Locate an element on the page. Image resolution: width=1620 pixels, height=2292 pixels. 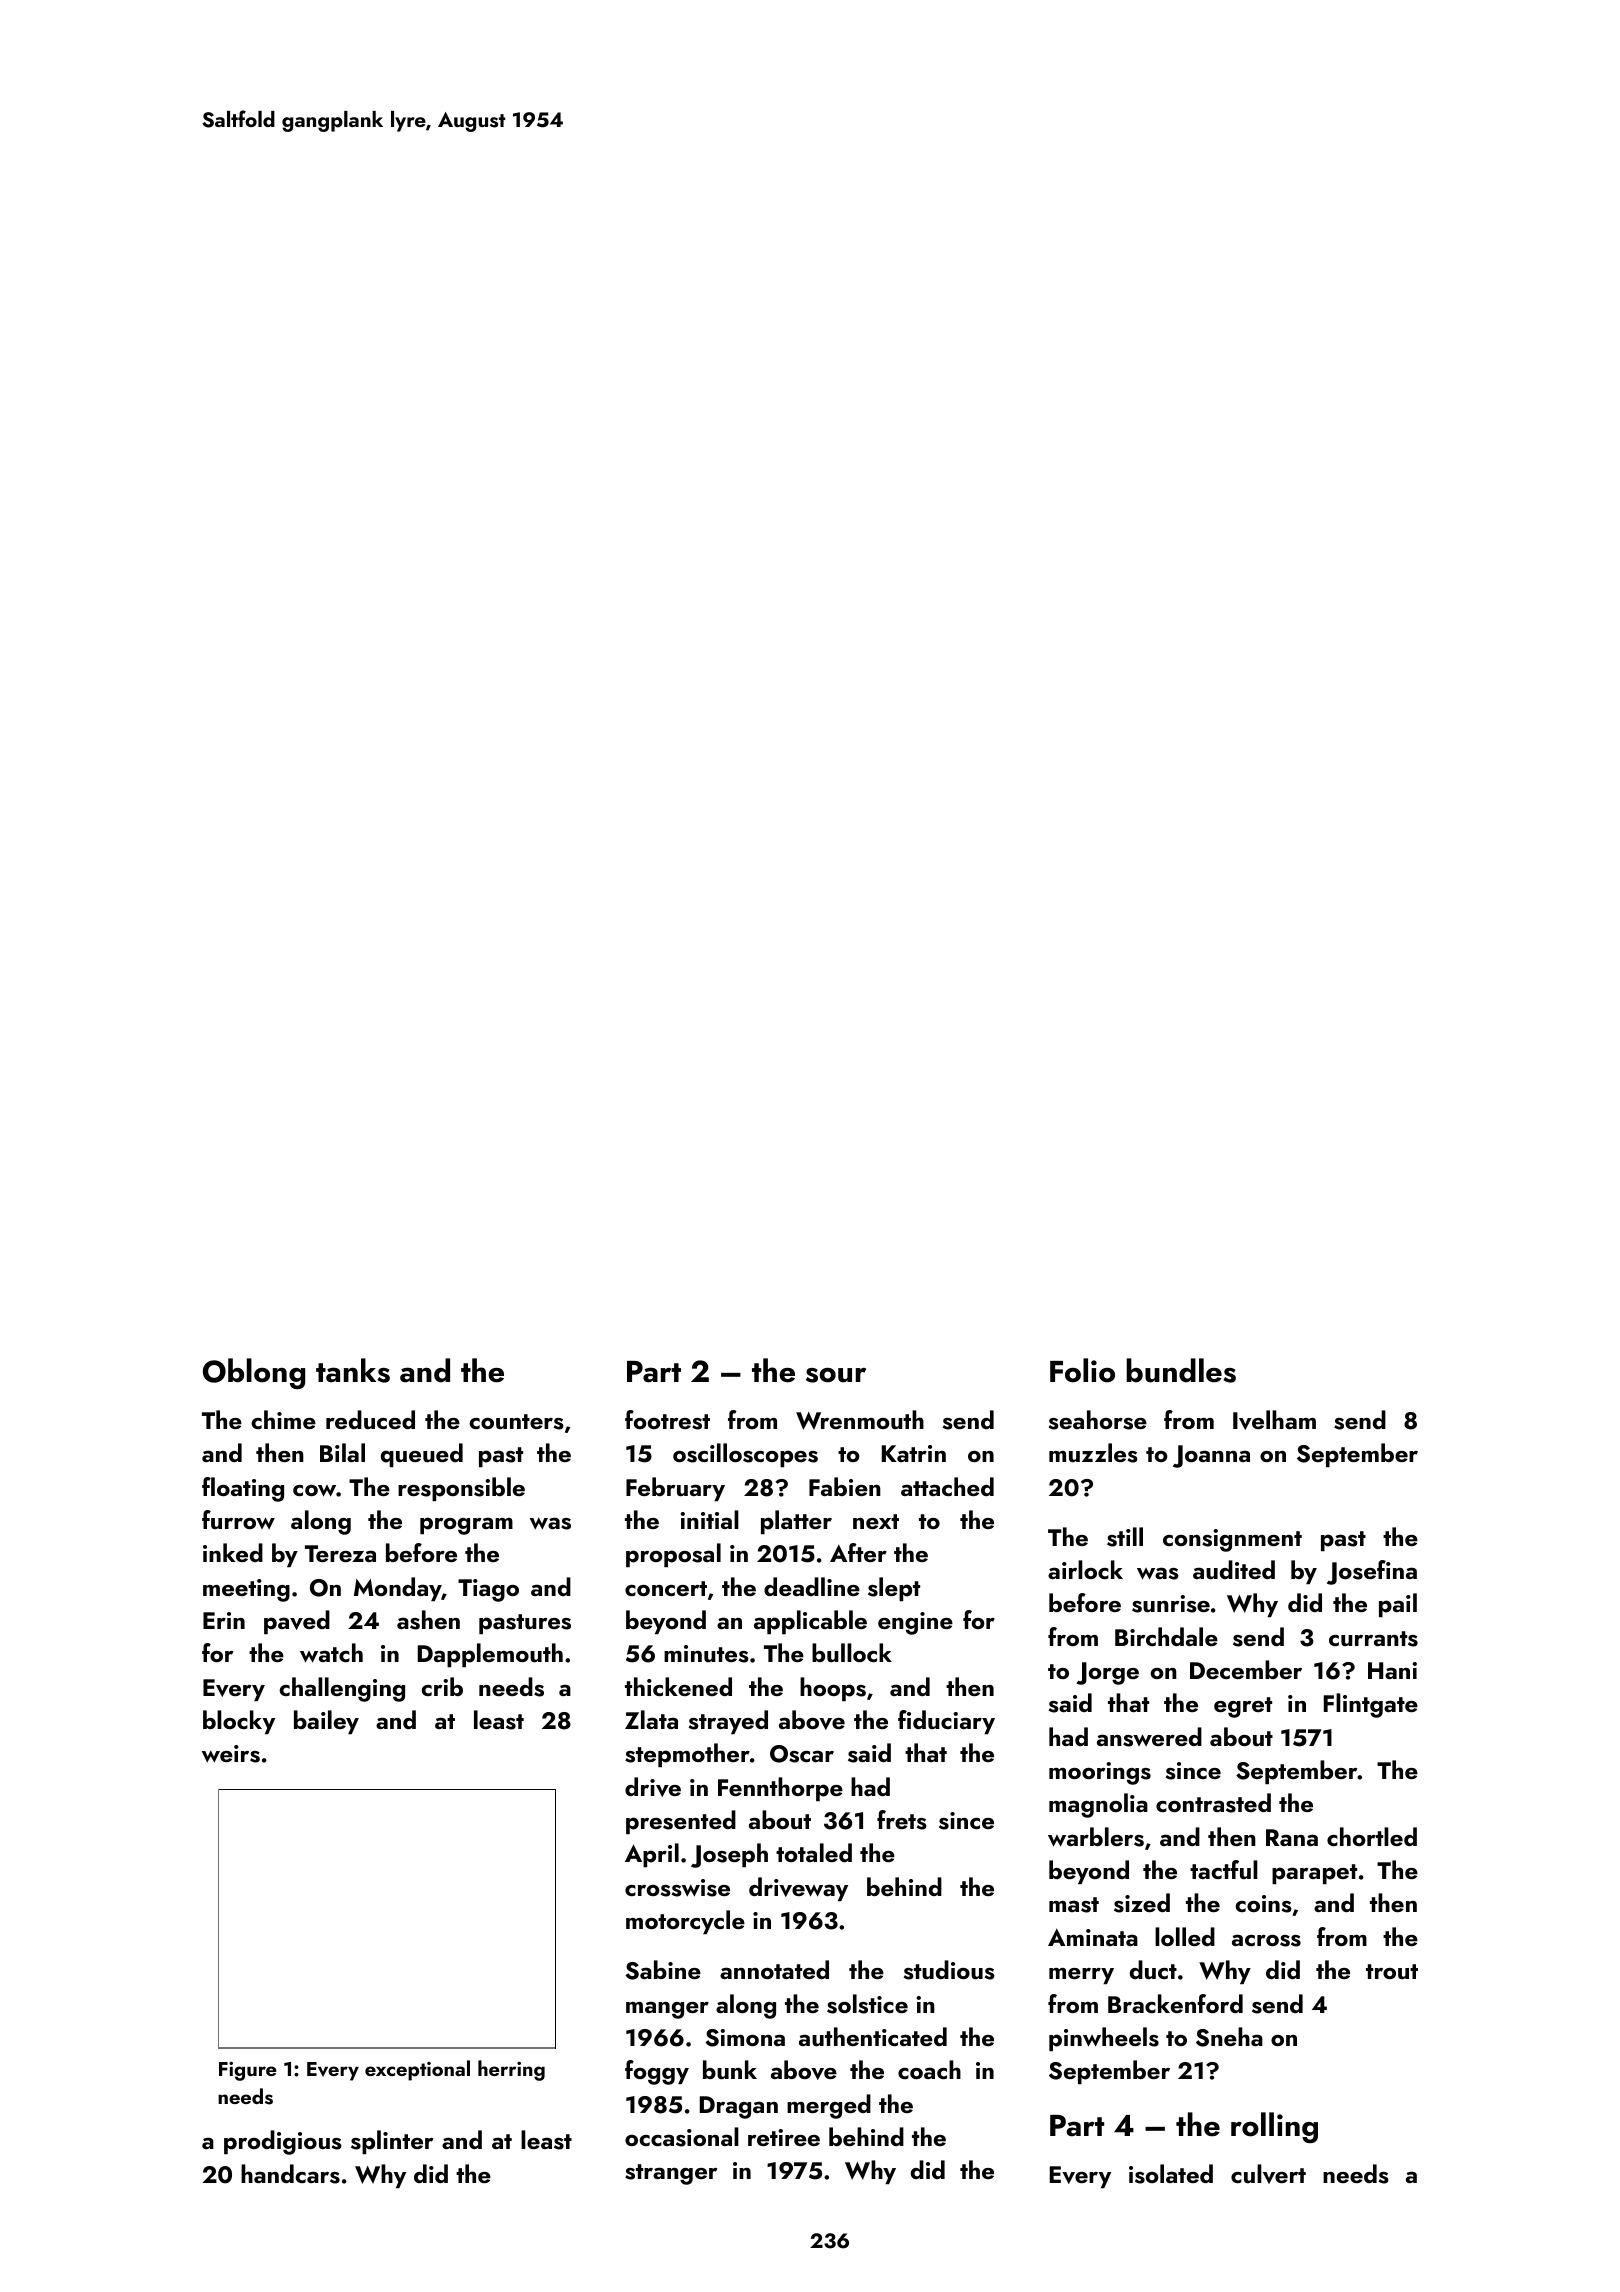
isolated is located at coordinates (1171, 2174).
